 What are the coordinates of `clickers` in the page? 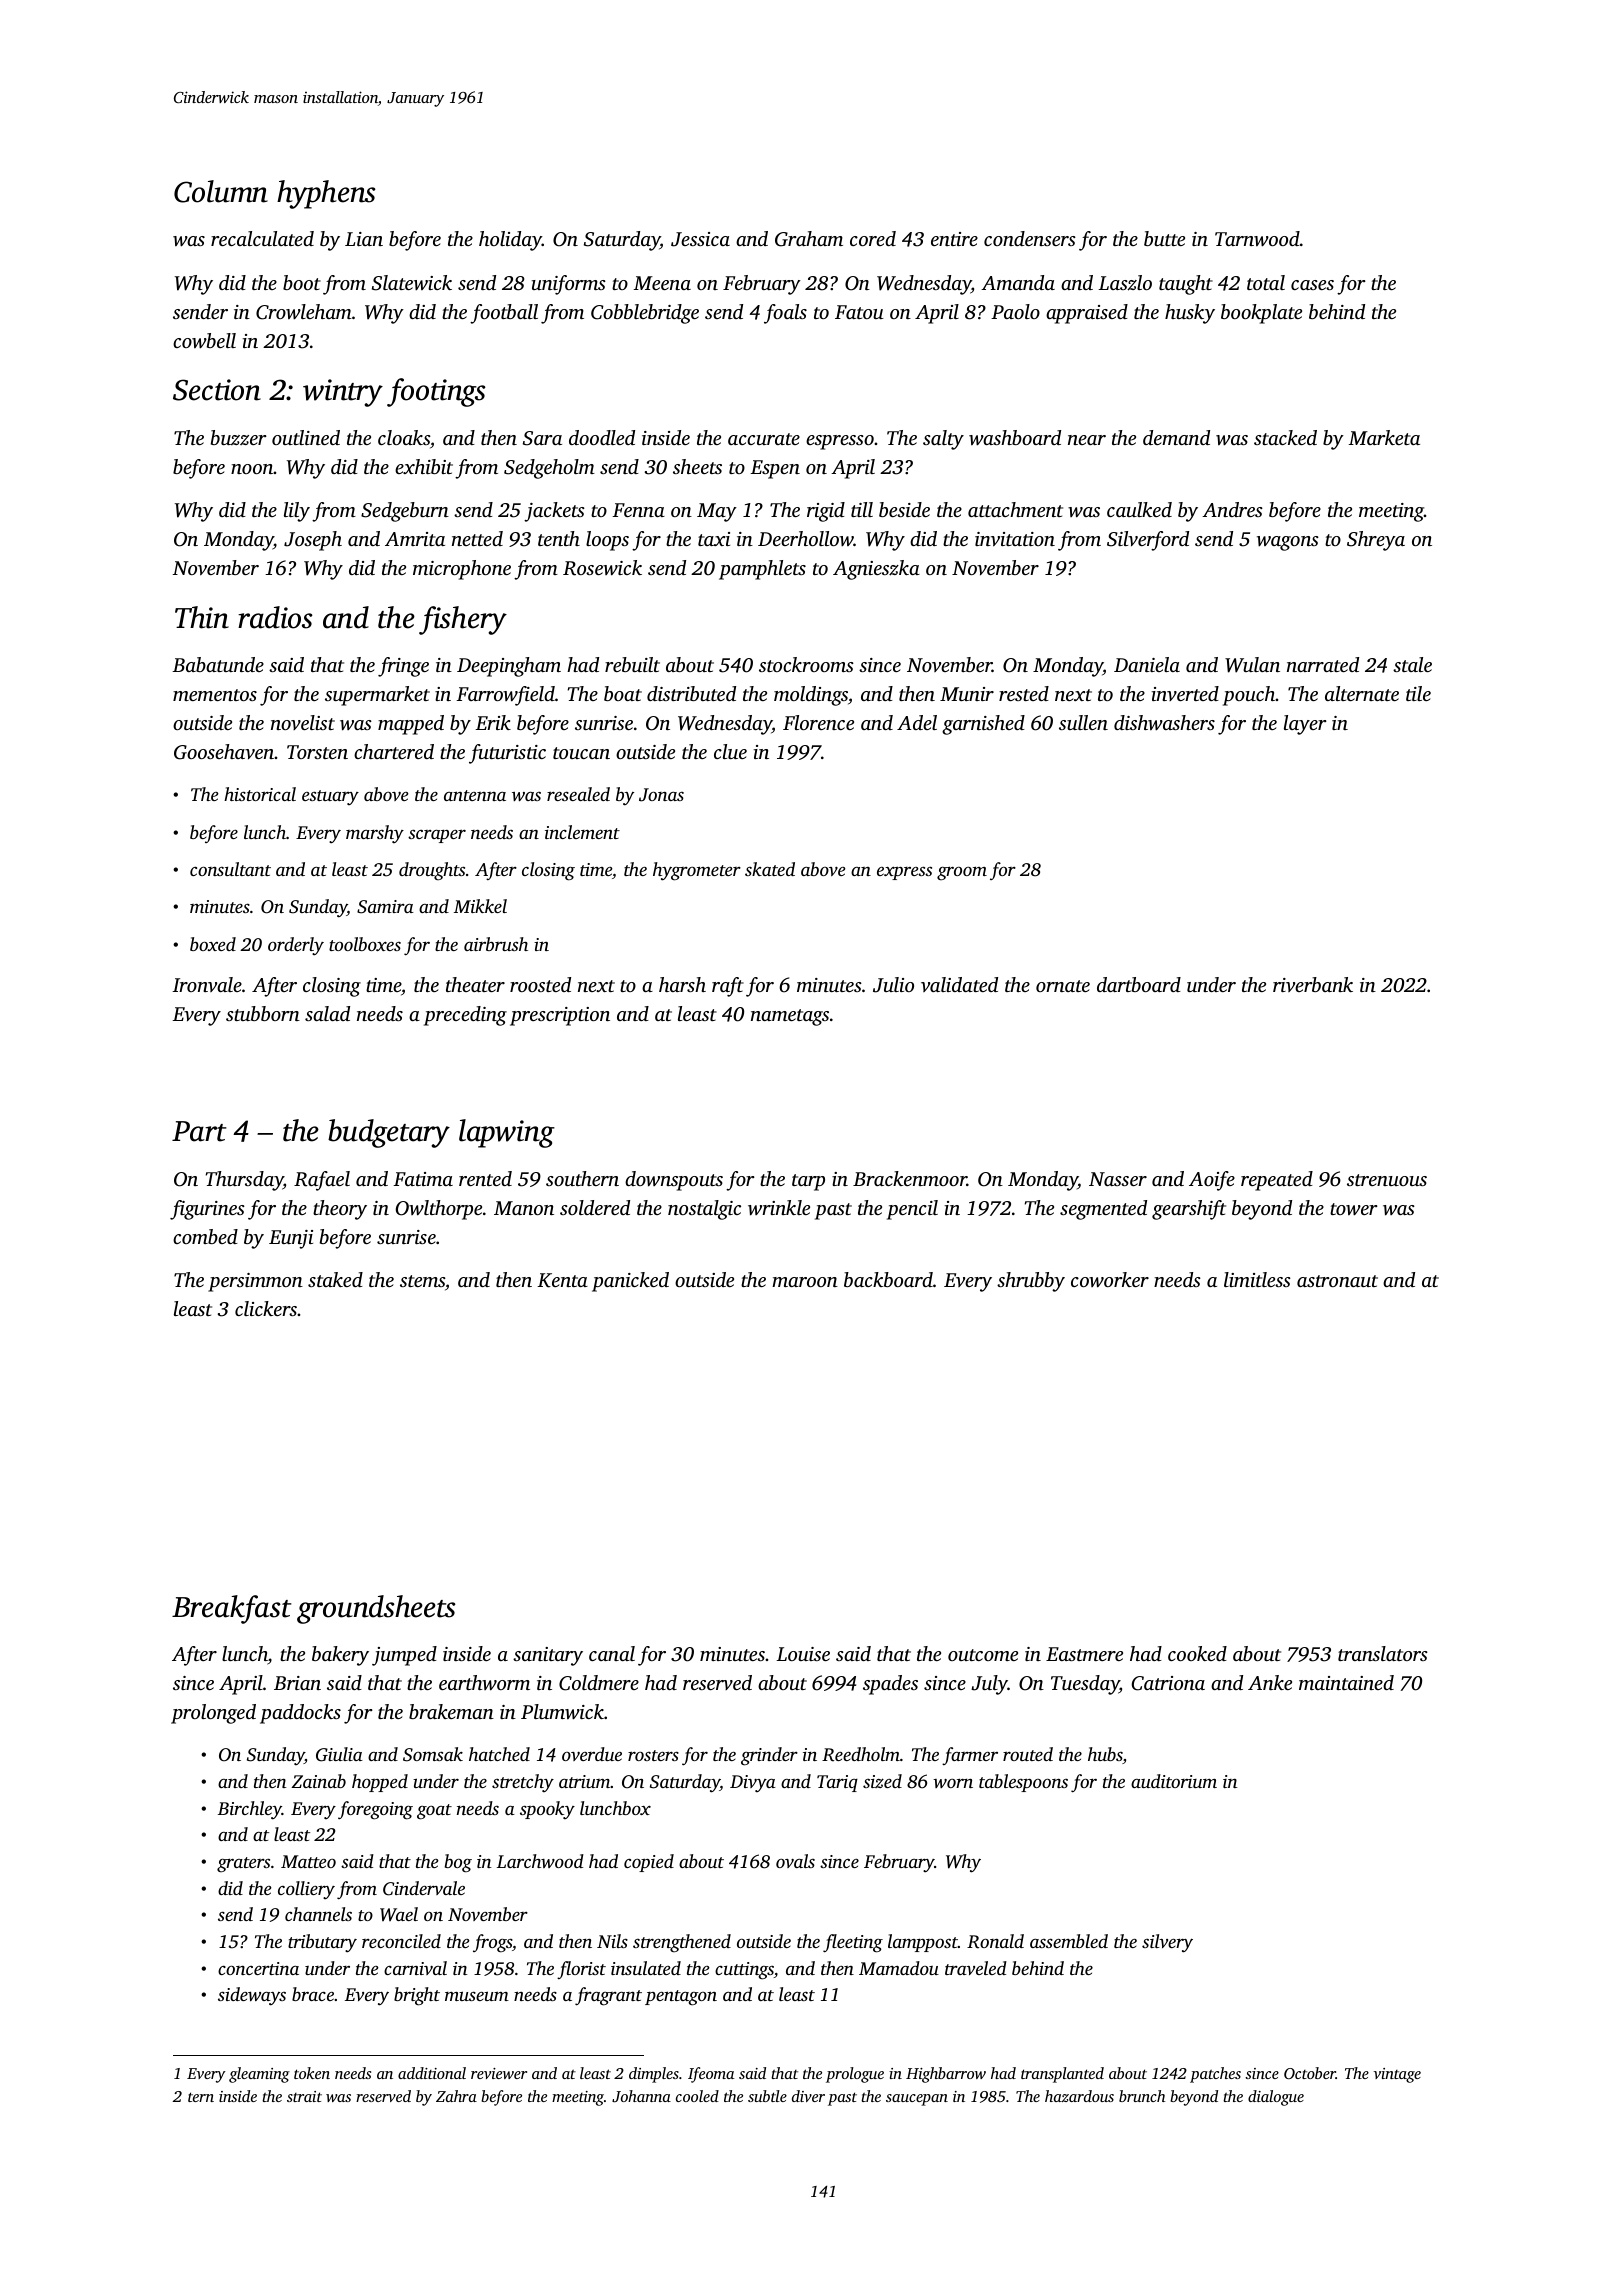 It's located at (266, 1308).
